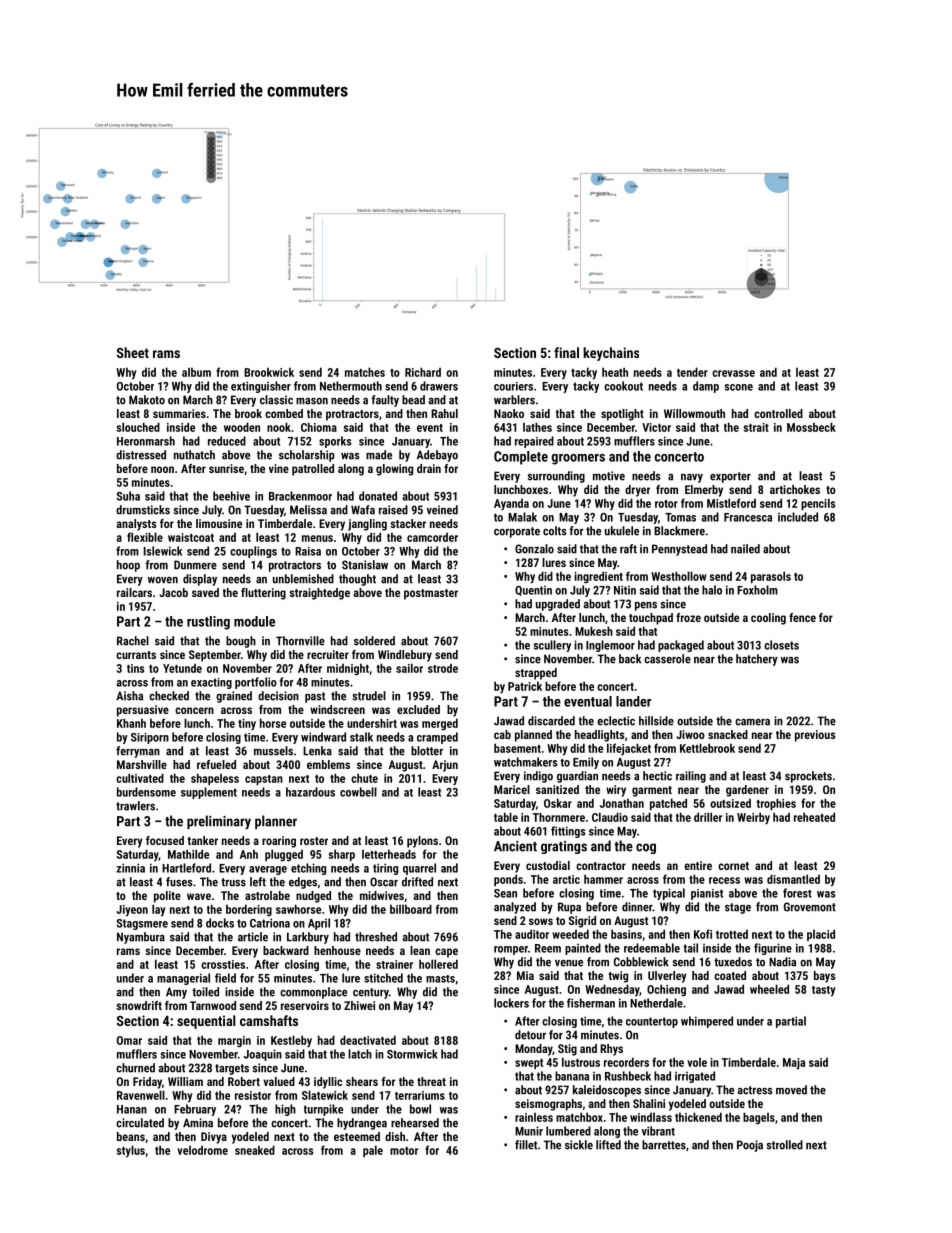 This page has width=952, height=1233. I want to click on dinner, so click(637, 907).
